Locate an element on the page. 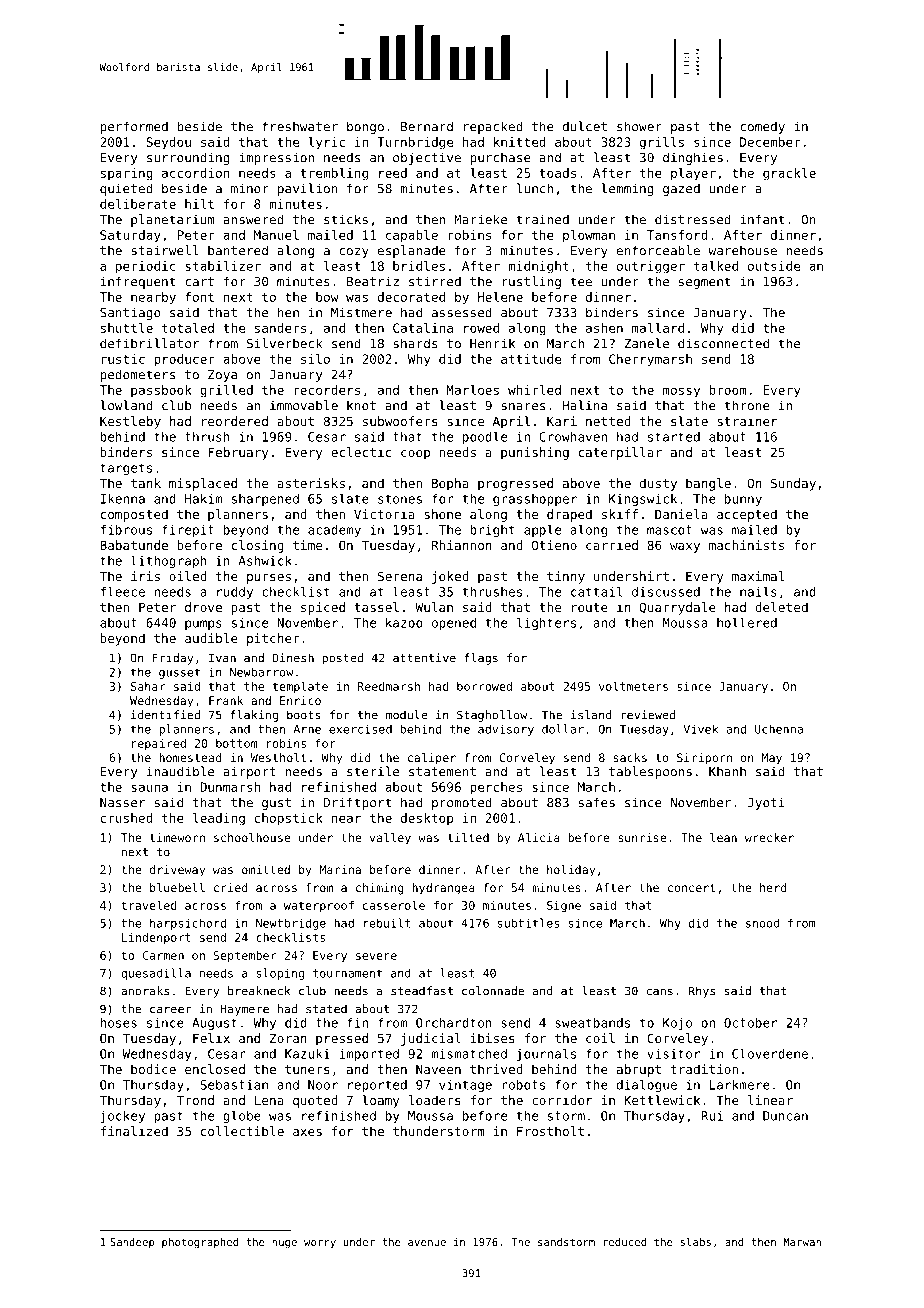 The width and height of the page is (924, 1308). tilted is located at coordinates (468, 837).
